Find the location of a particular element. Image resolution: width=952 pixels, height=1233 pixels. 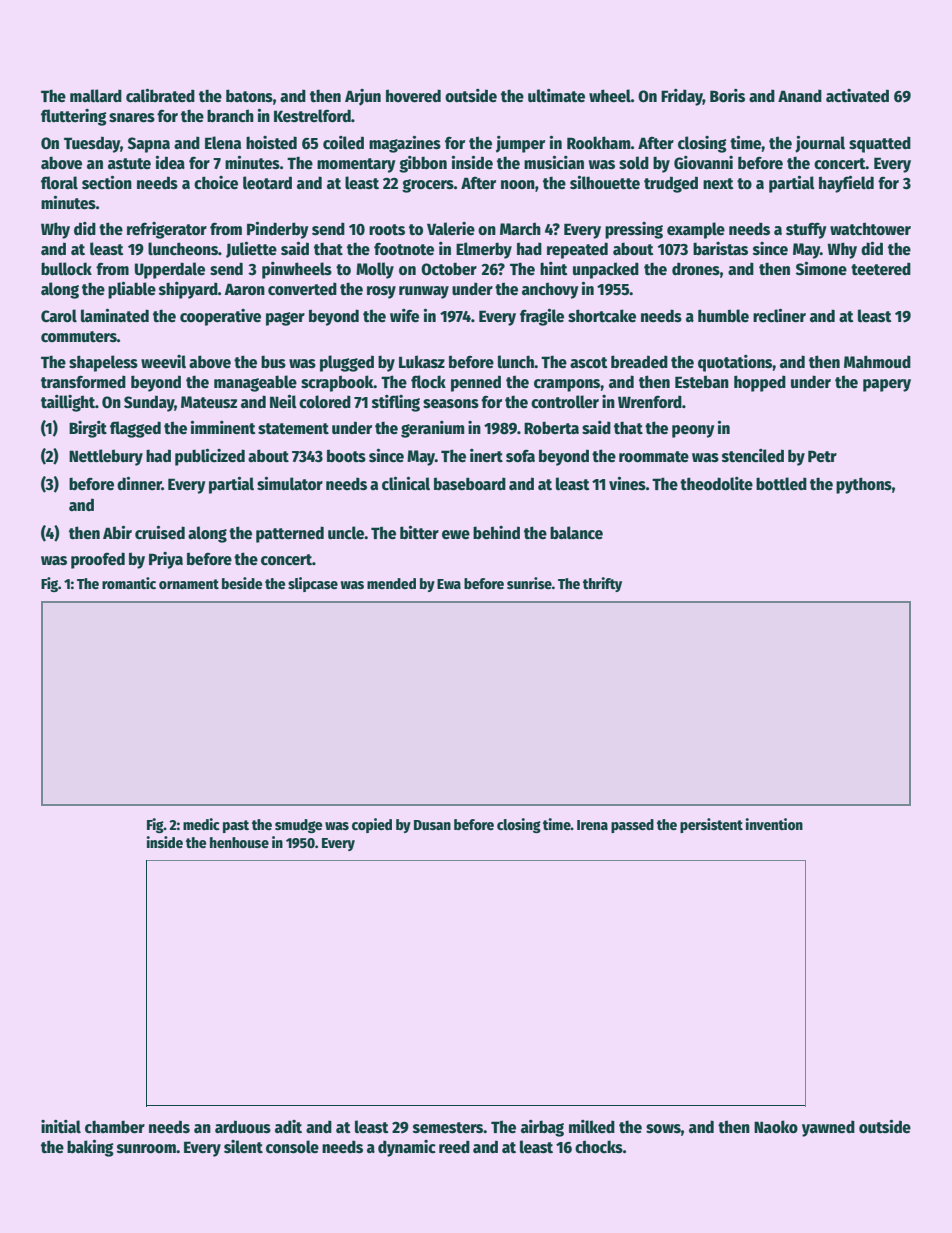

batons is located at coordinates (249, 96).
